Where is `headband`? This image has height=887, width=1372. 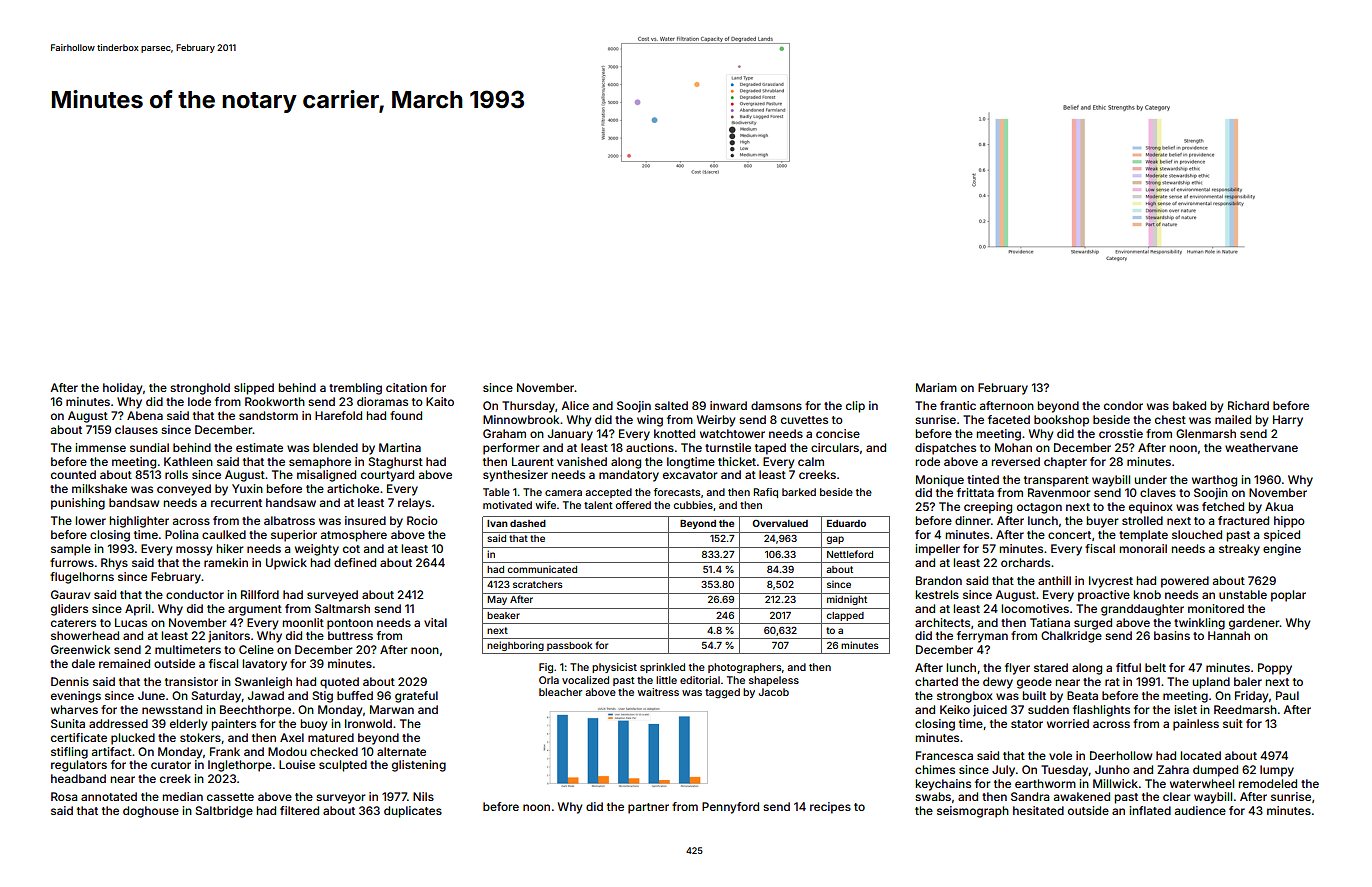
headband is located at coordinates (78, 778).
